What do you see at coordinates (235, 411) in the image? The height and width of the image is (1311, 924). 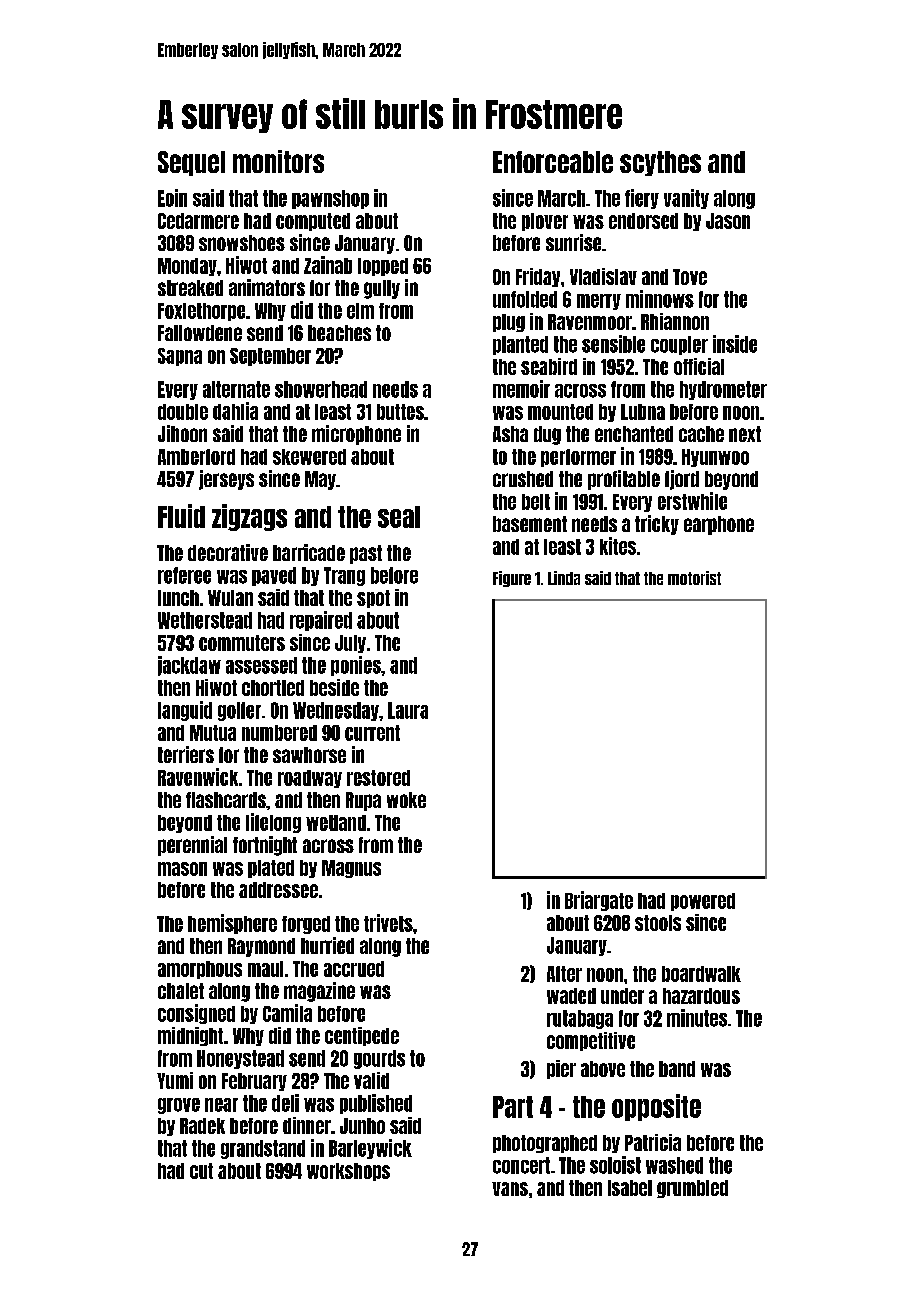 I see `dahlia` at bounding box center [235, 411].
